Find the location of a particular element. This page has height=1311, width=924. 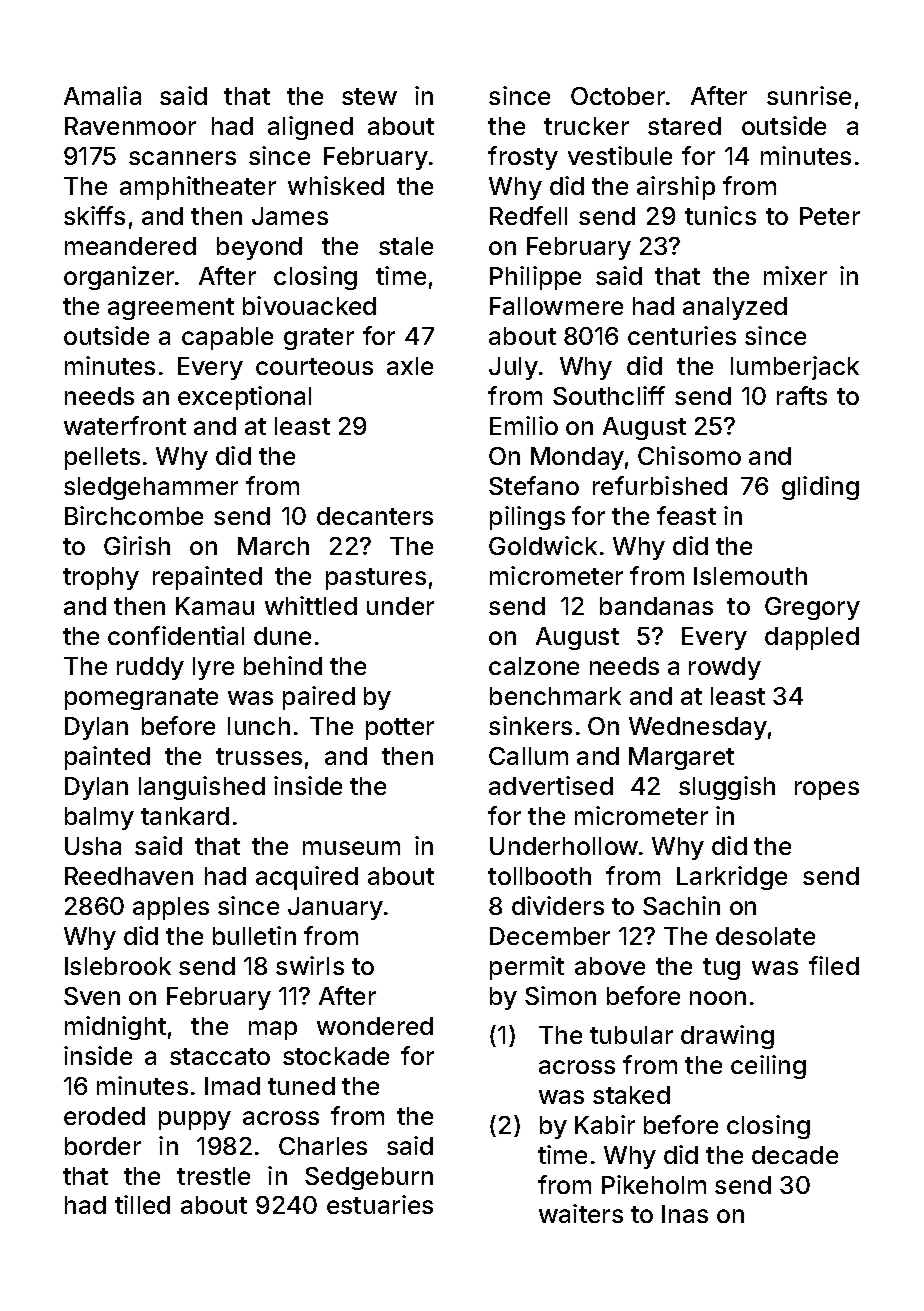

tug is located at coordinates (721, 969).
